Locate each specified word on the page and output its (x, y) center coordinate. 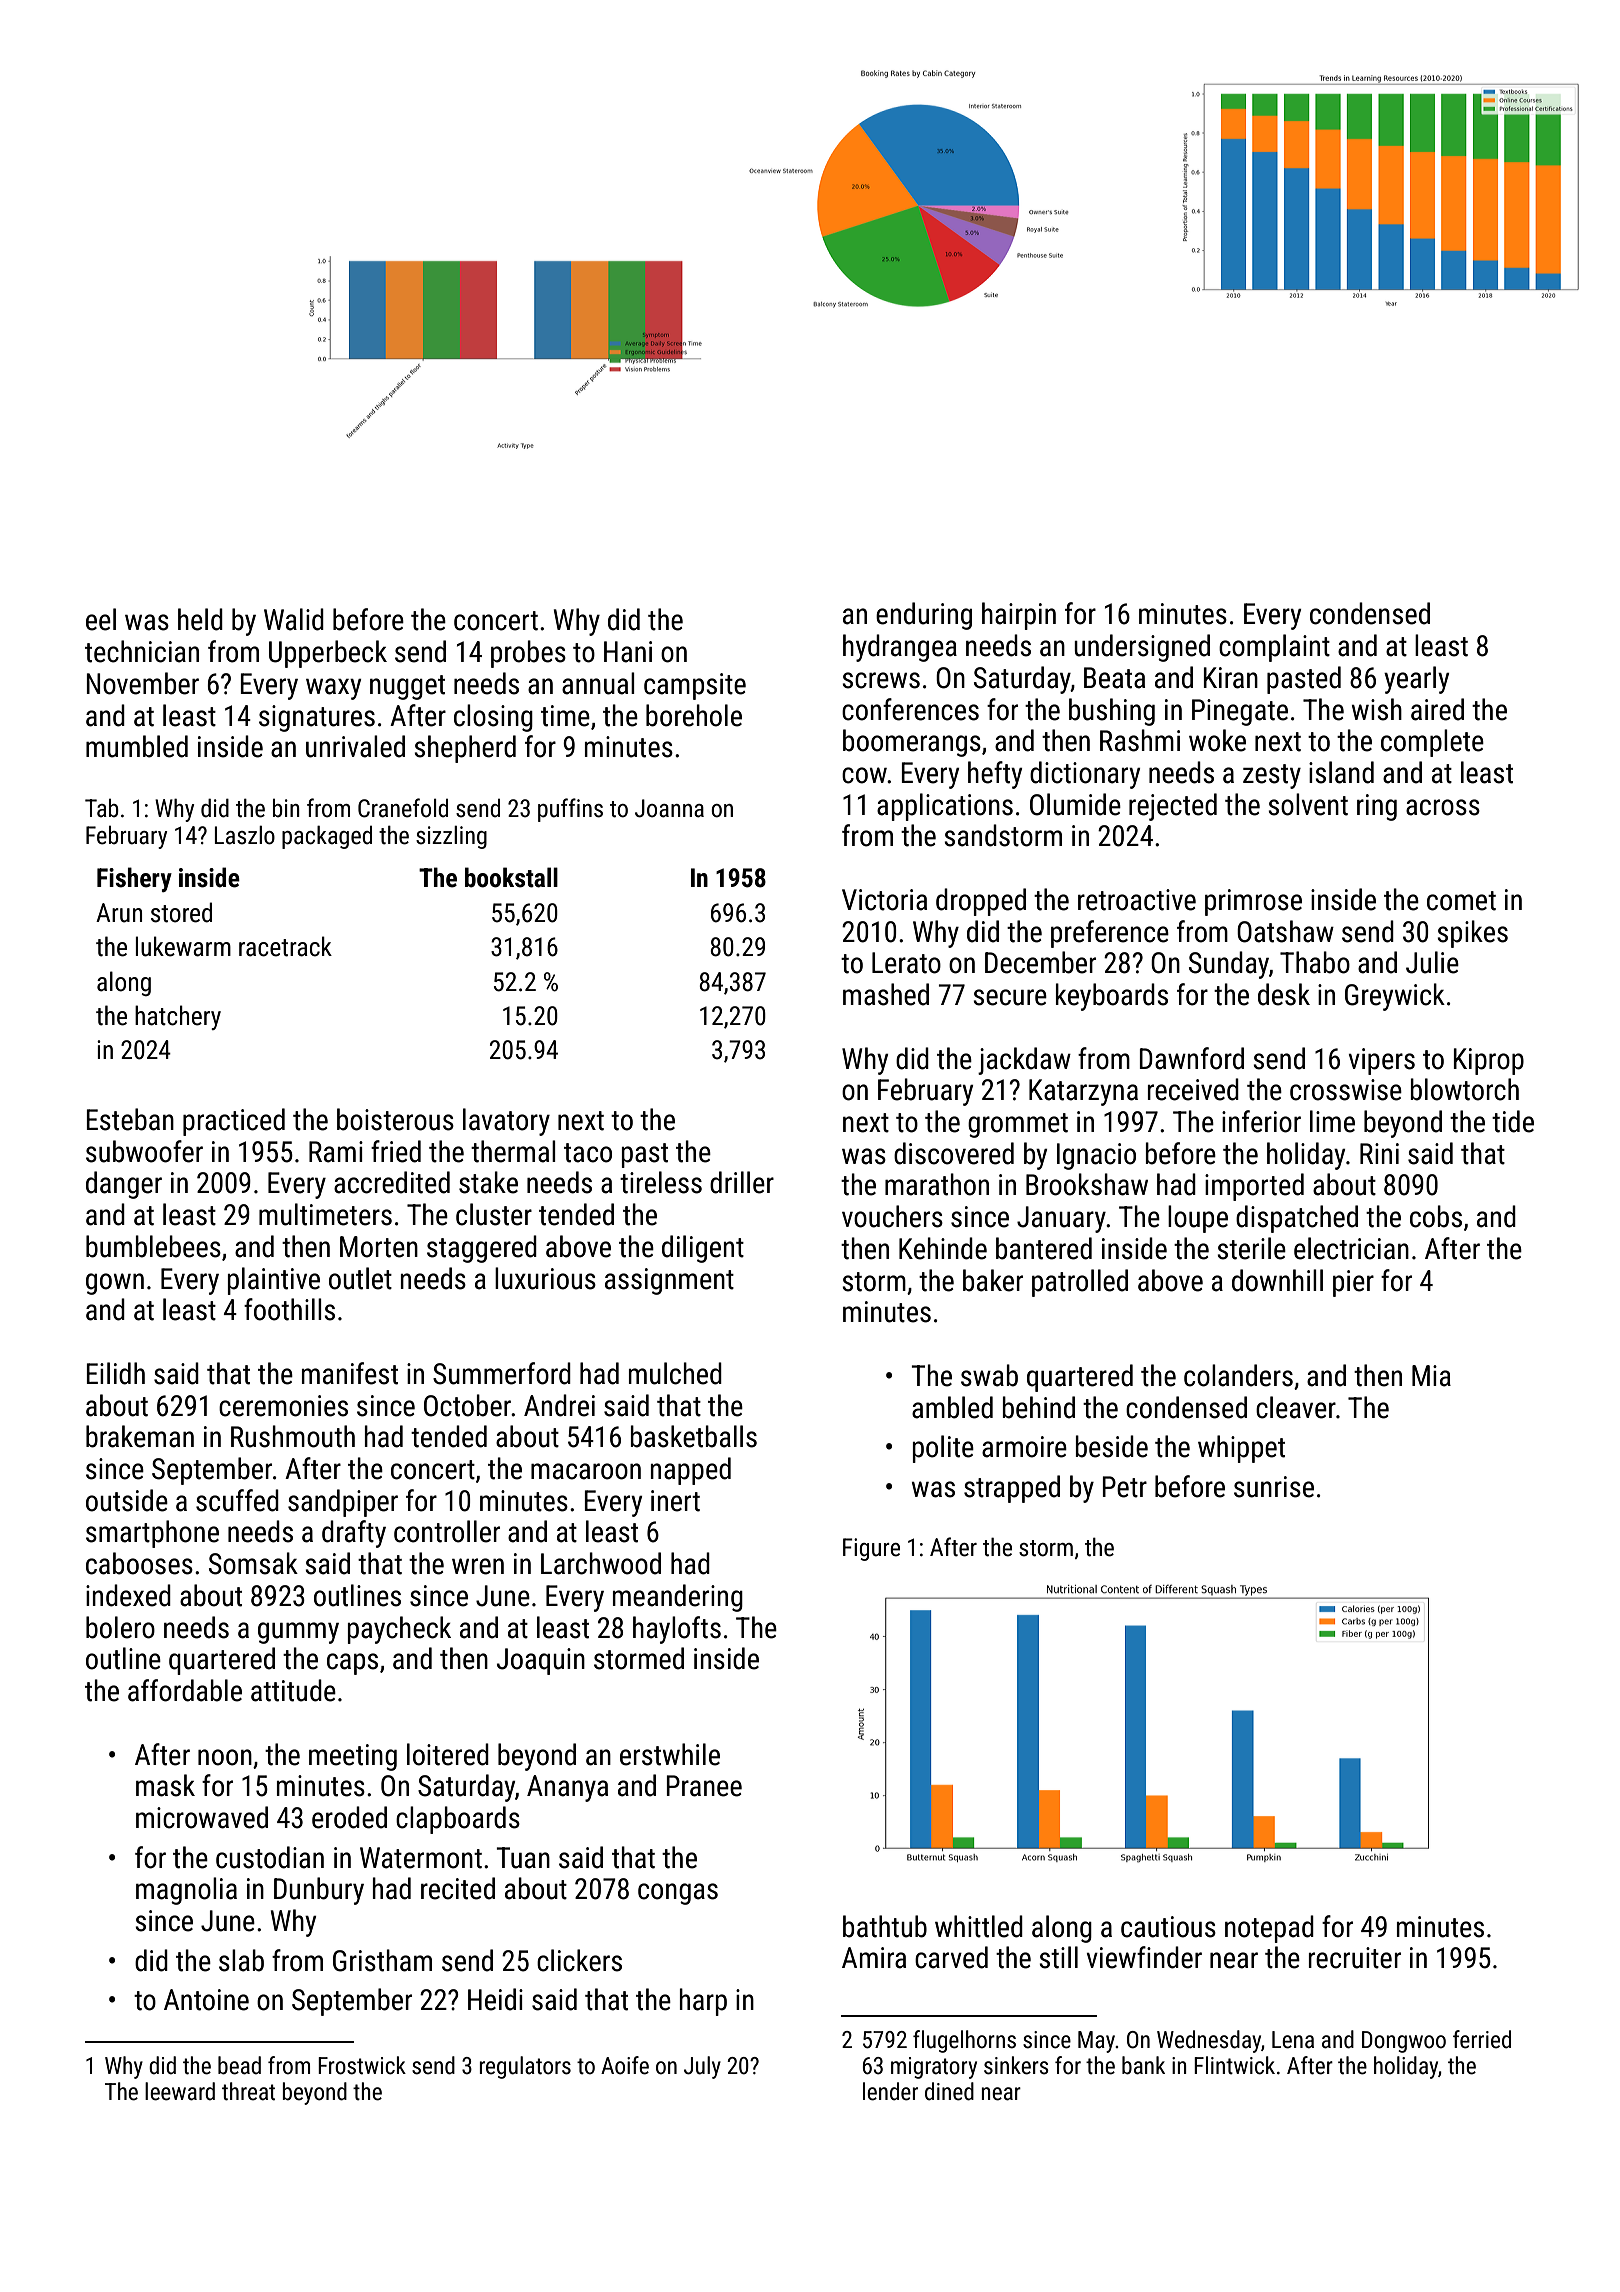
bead (239, 2065)
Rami (336, 1152)
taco (588, 1153)
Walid (294, 619)
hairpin (1019, 616)
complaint (1274, 648)
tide (1513, 1121)
